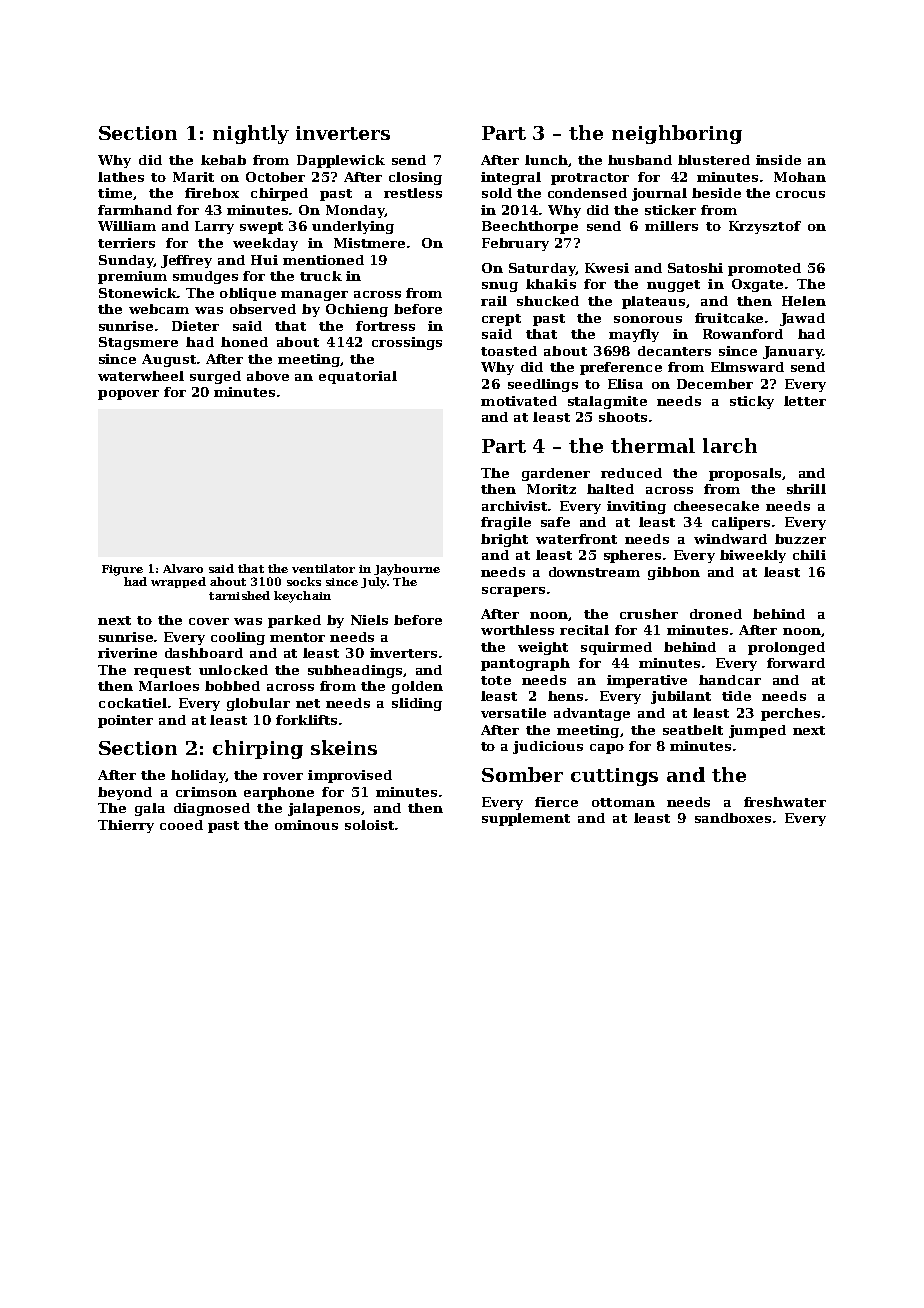  What do you see at coordinates (526, 819) in the document?
I see `supplement` at bounding box center [526, 819].
